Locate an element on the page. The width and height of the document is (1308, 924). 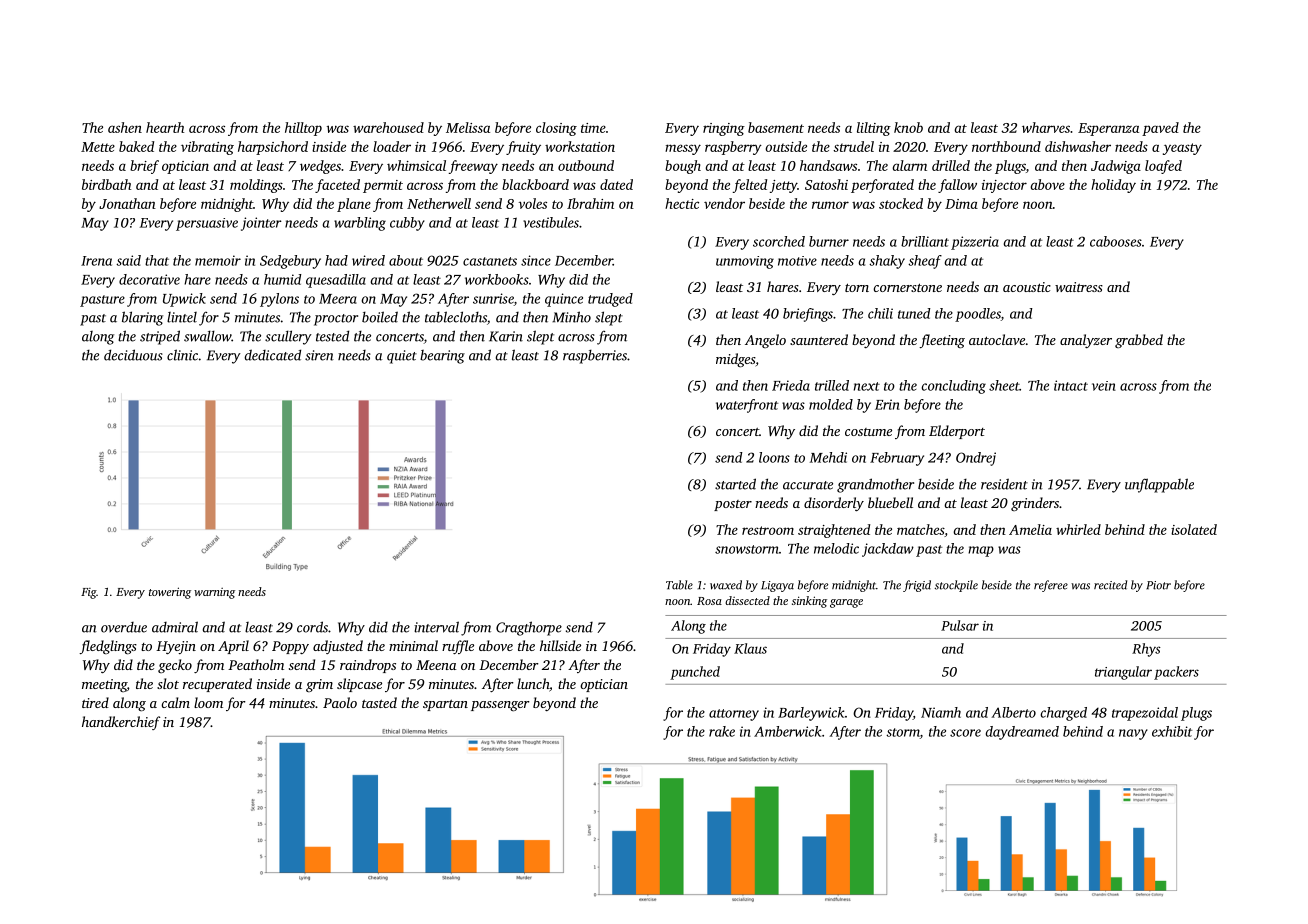
hearth is located at coordinates (165, 127).
